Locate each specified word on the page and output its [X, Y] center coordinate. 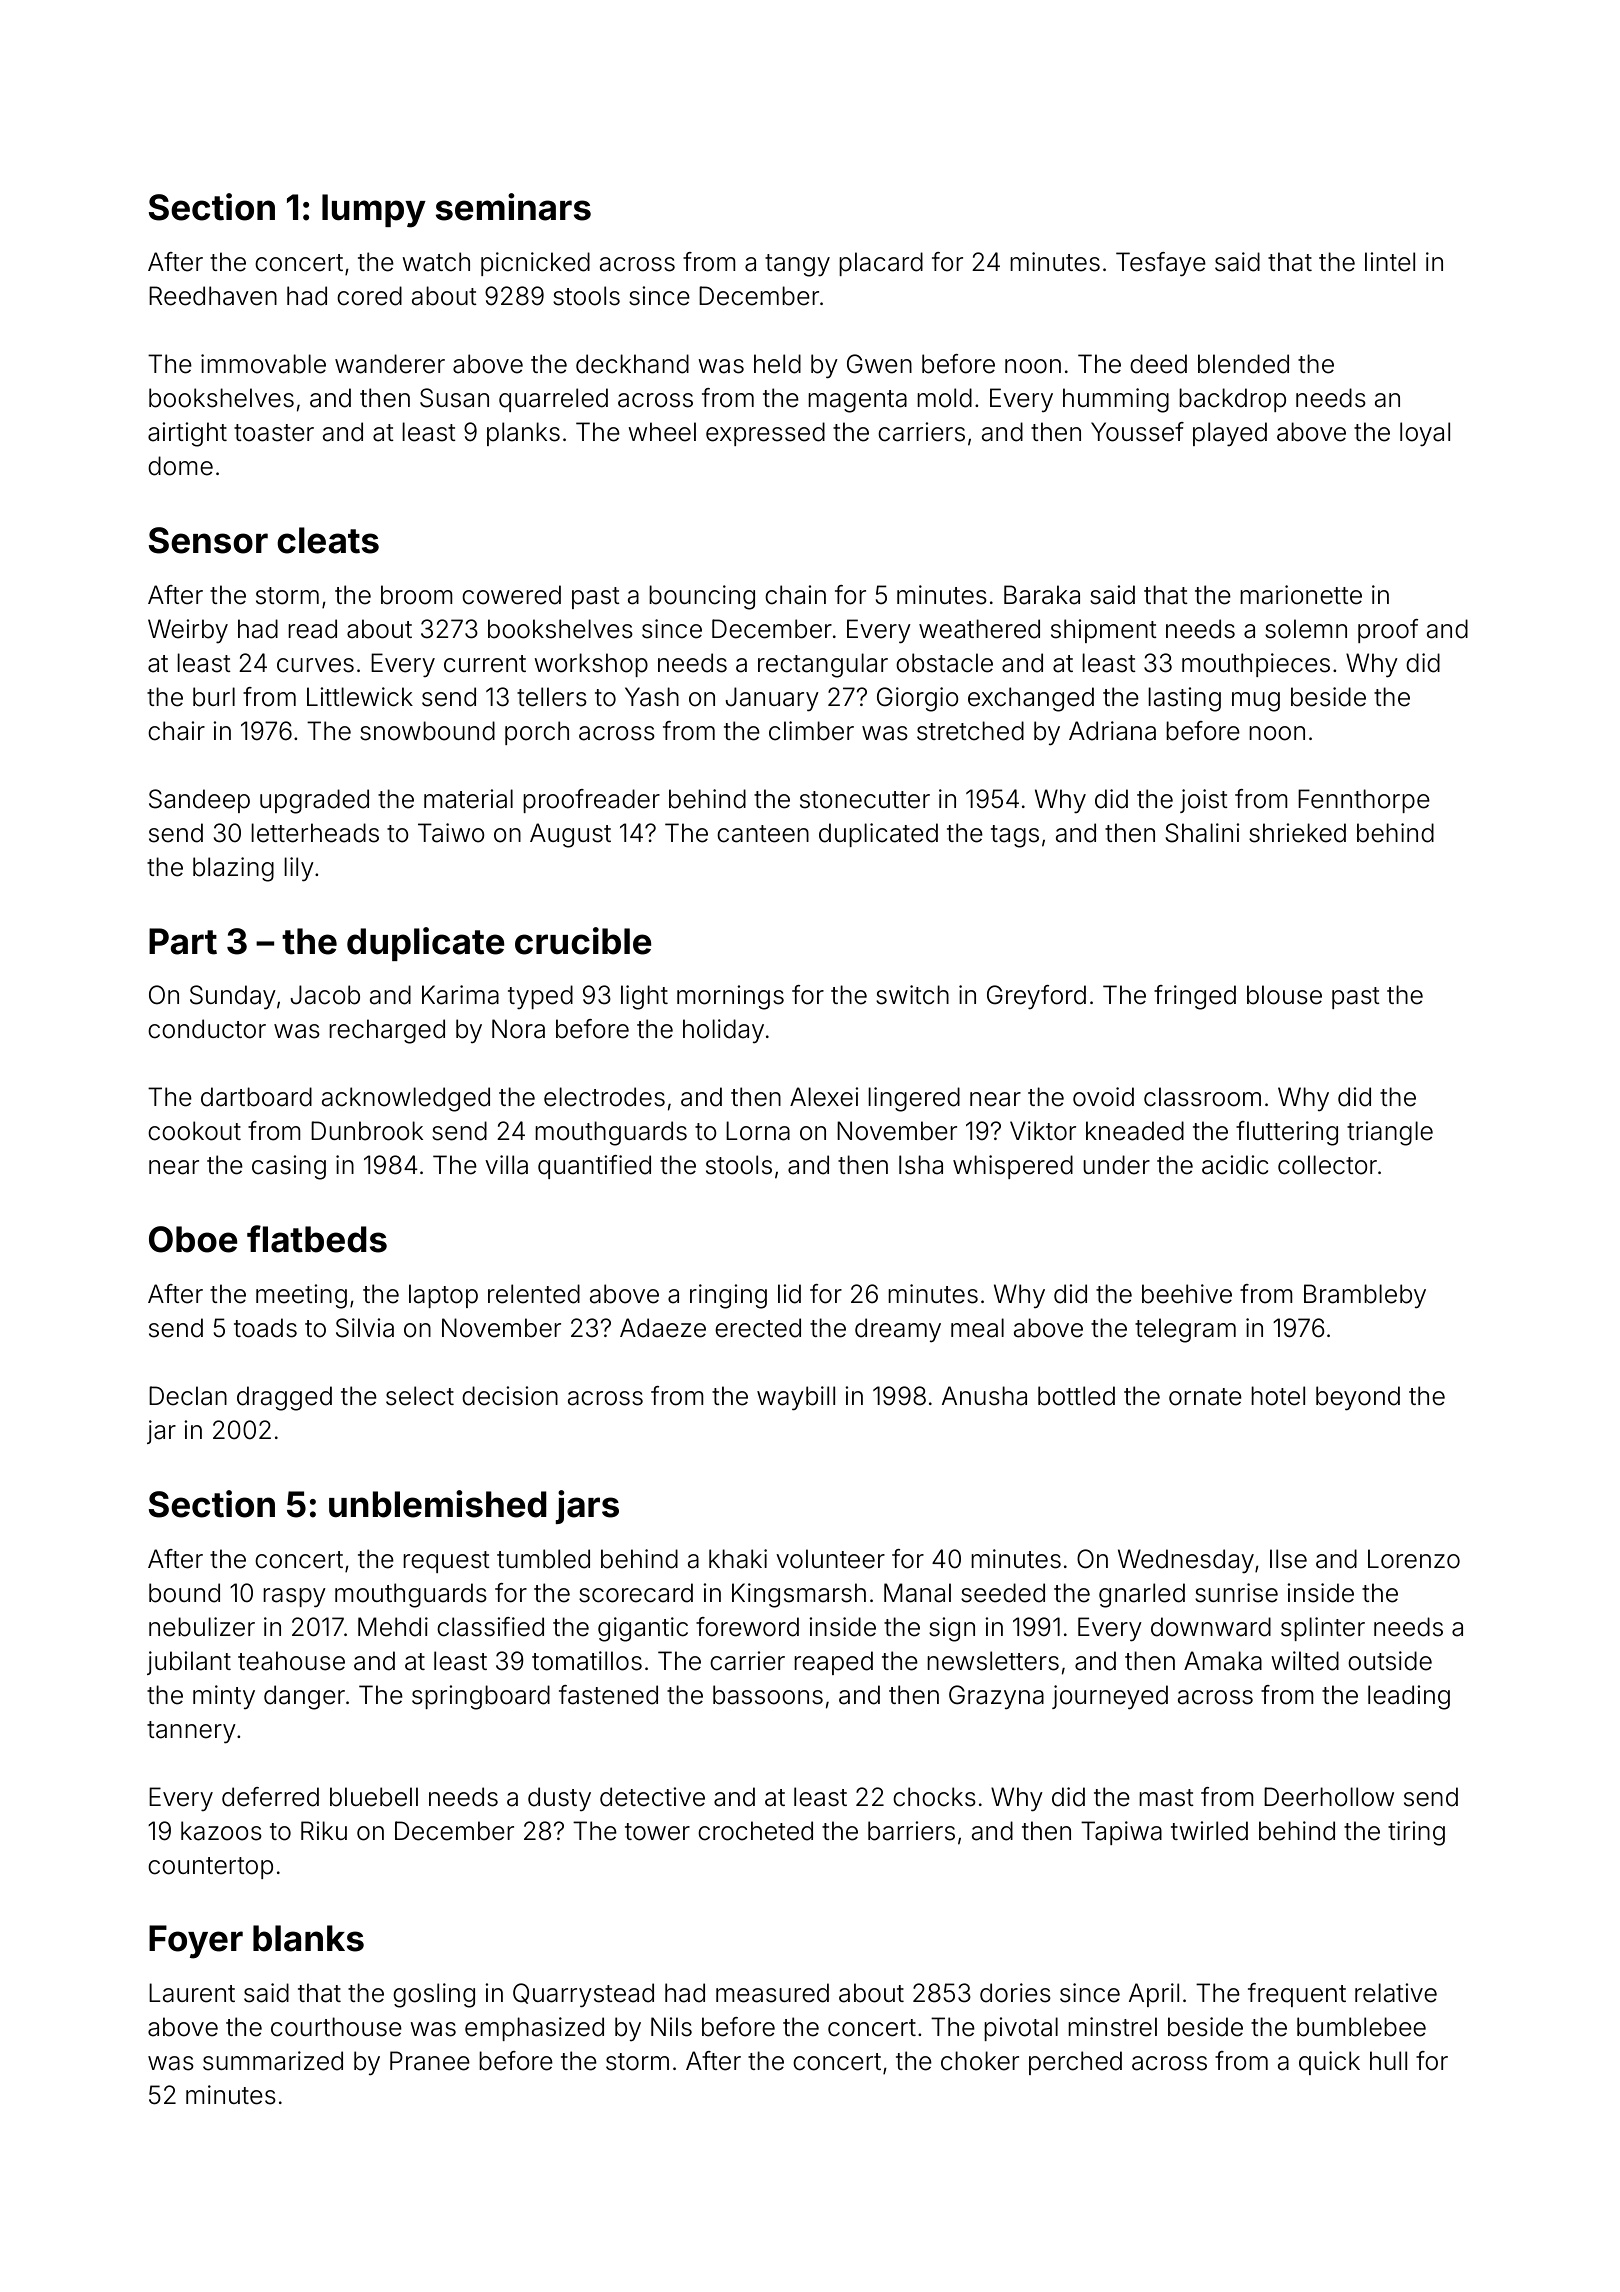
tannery [191, 1732]
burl [214, 697]
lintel [1390, 262]
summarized [273, 2061]
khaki [738, 1559]
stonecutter [865, 800]
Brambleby [1365, 1296]
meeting [301, 1296]
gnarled [1142, 1595]
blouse [1284, 995]
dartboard [256, 1097]
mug [1256, 702]
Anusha [984, 1396]
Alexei [824, 1097]
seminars [513, 207]
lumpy [374, 211]
